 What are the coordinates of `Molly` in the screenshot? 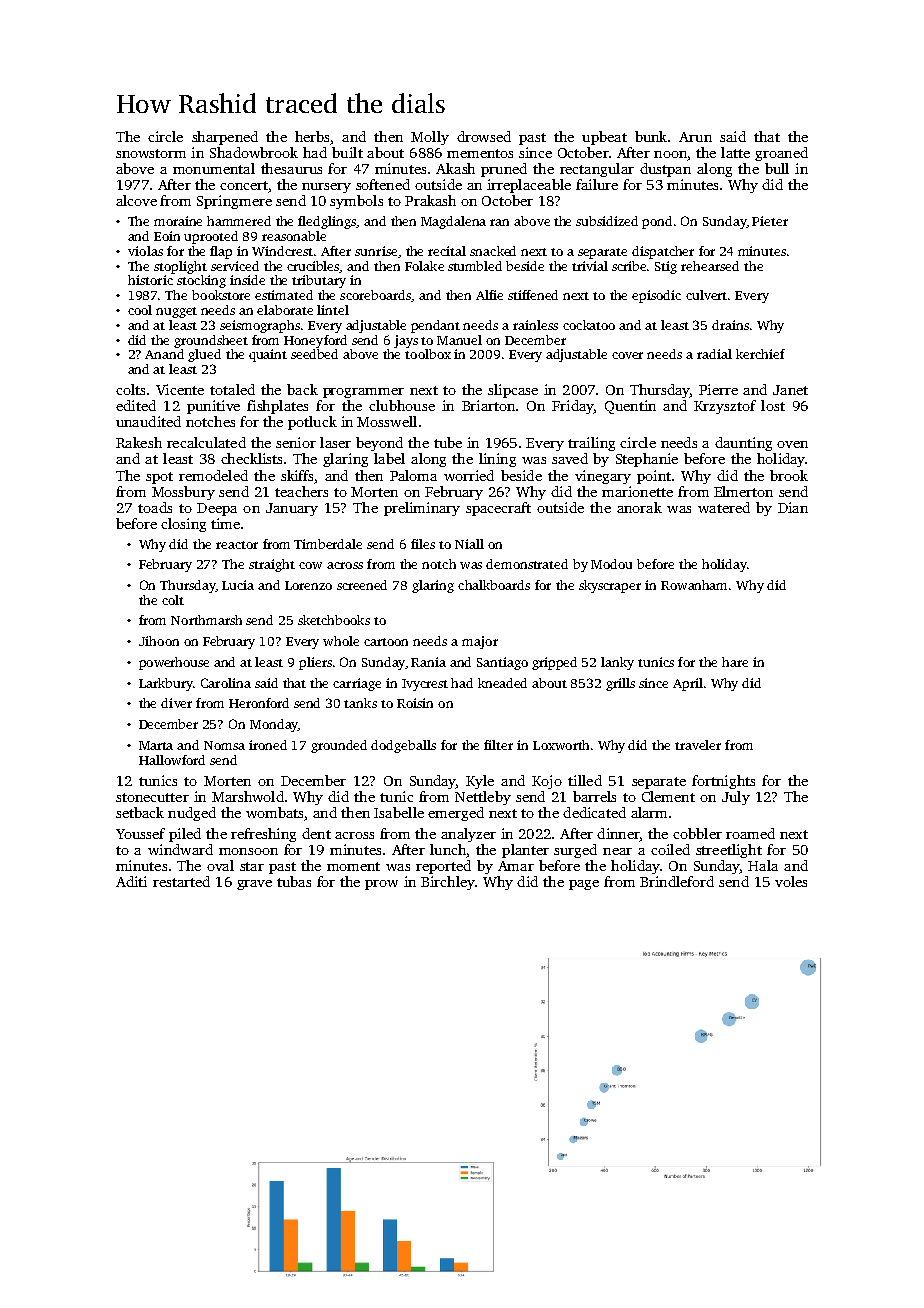 It's located at (430, 138).
